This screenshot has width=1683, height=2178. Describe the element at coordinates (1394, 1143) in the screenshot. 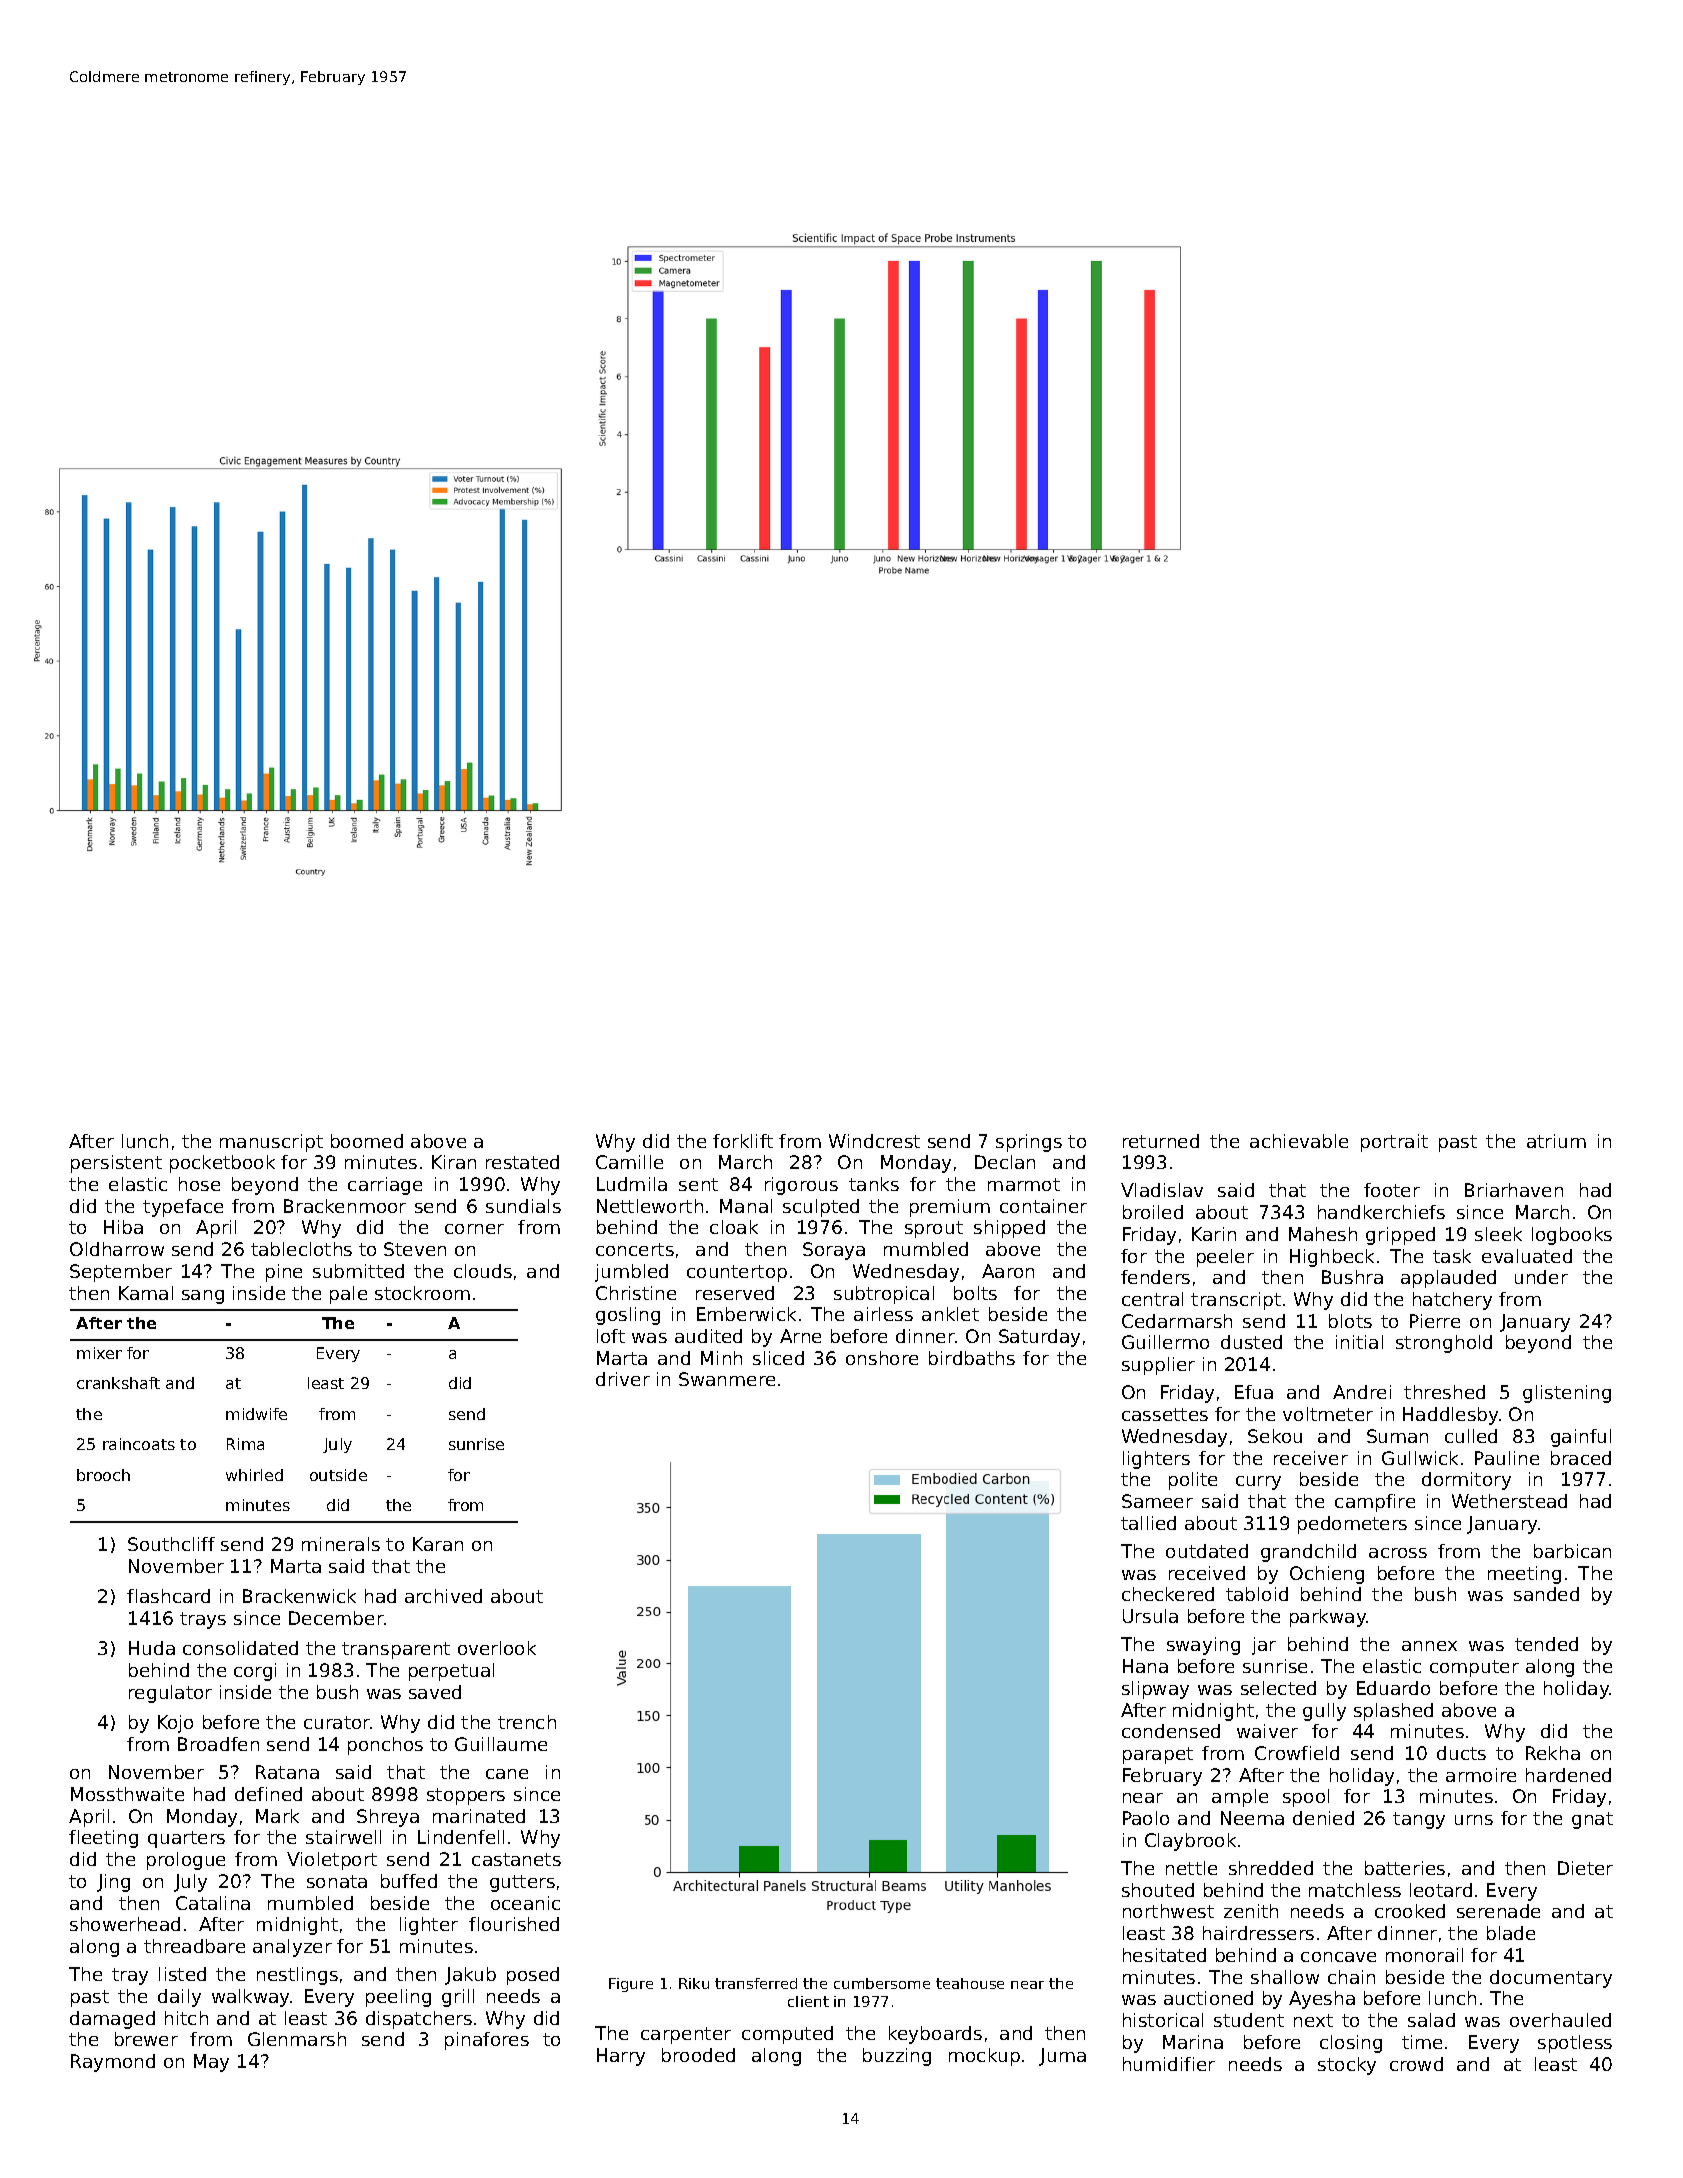

I see `portrait` at that location.
